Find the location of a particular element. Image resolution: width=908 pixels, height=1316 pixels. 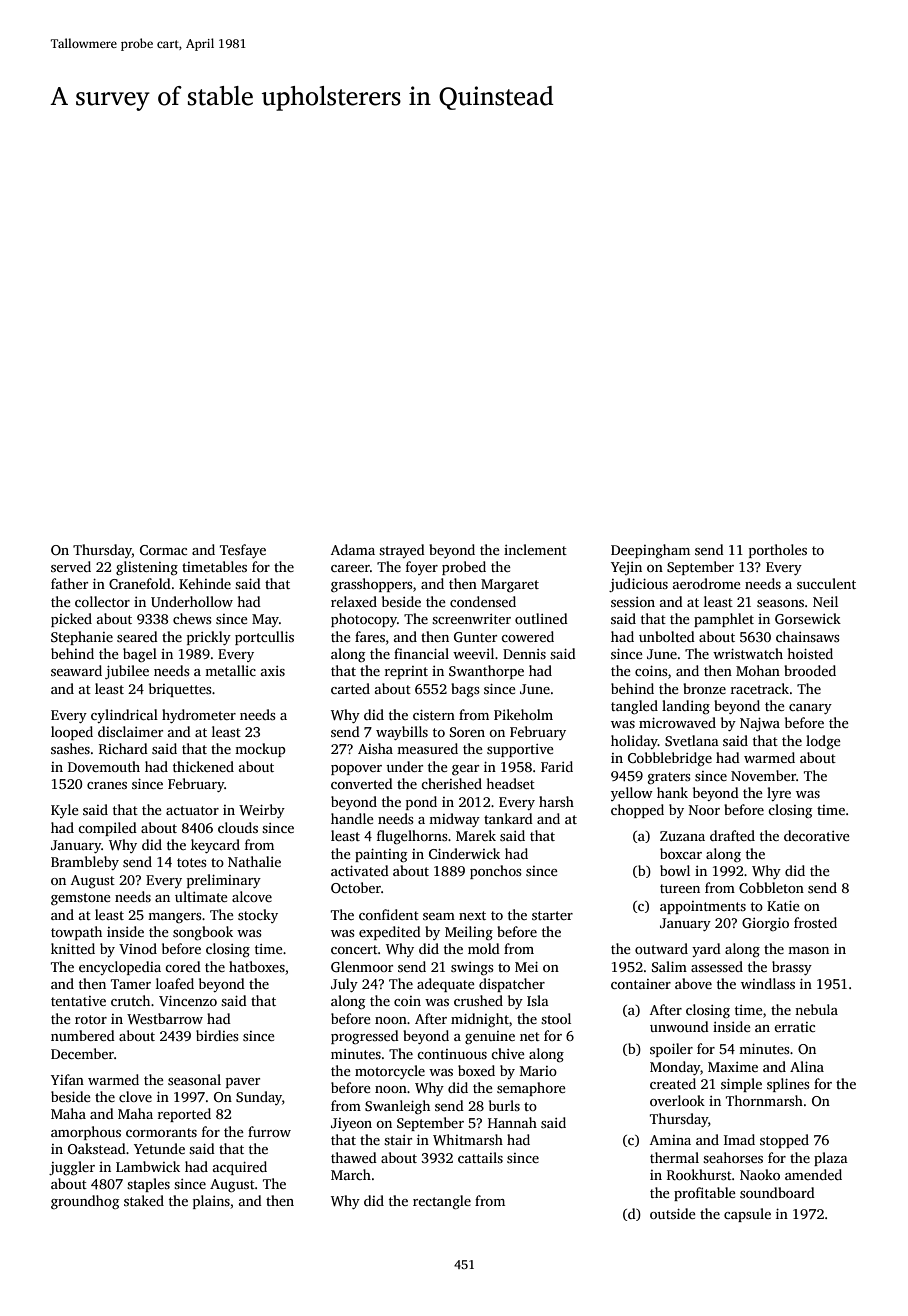

Tesfaye is located at coordinates (243, 551).
